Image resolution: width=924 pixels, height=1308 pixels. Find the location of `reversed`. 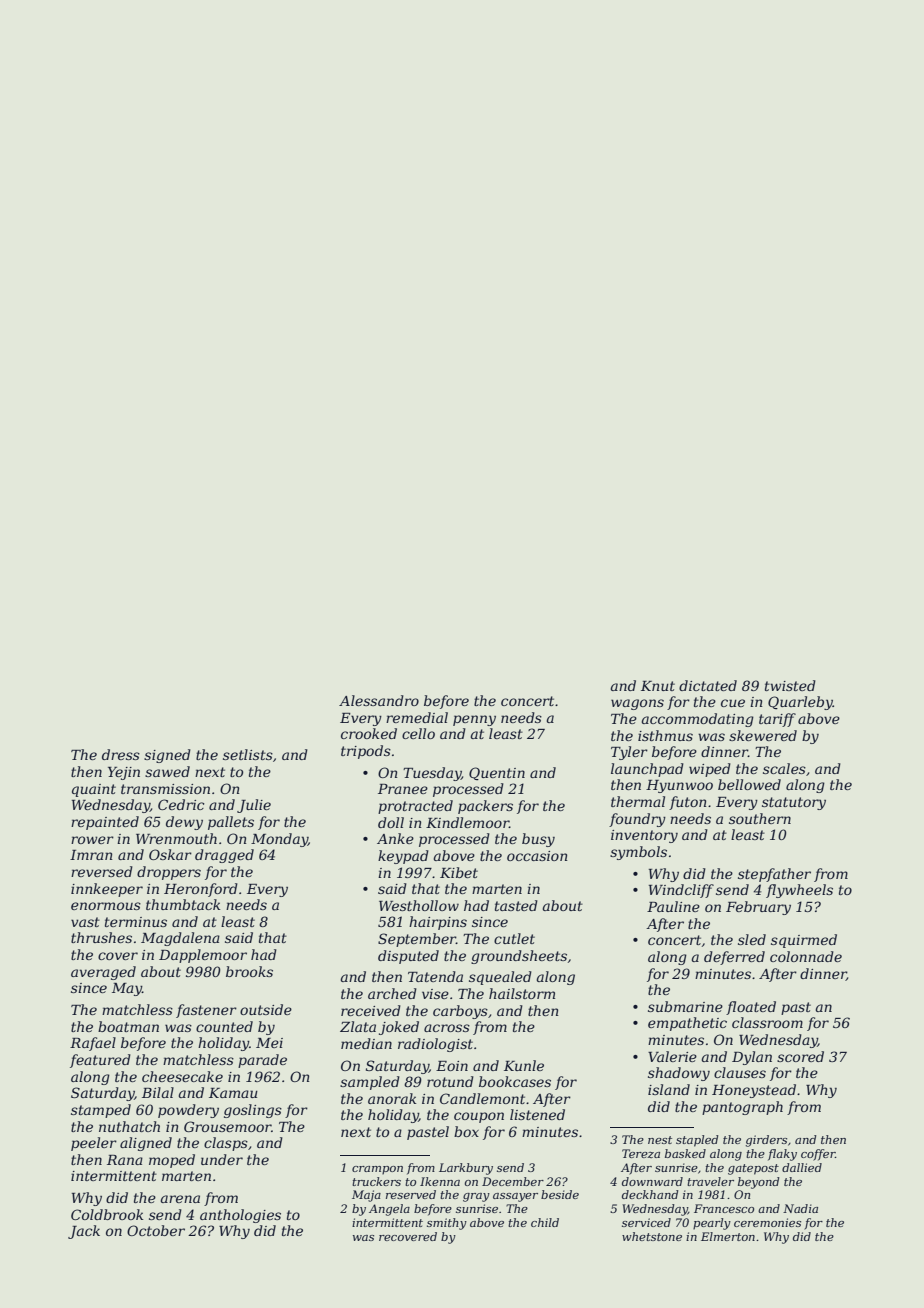

reversed is located at coordinates (102, 871).
